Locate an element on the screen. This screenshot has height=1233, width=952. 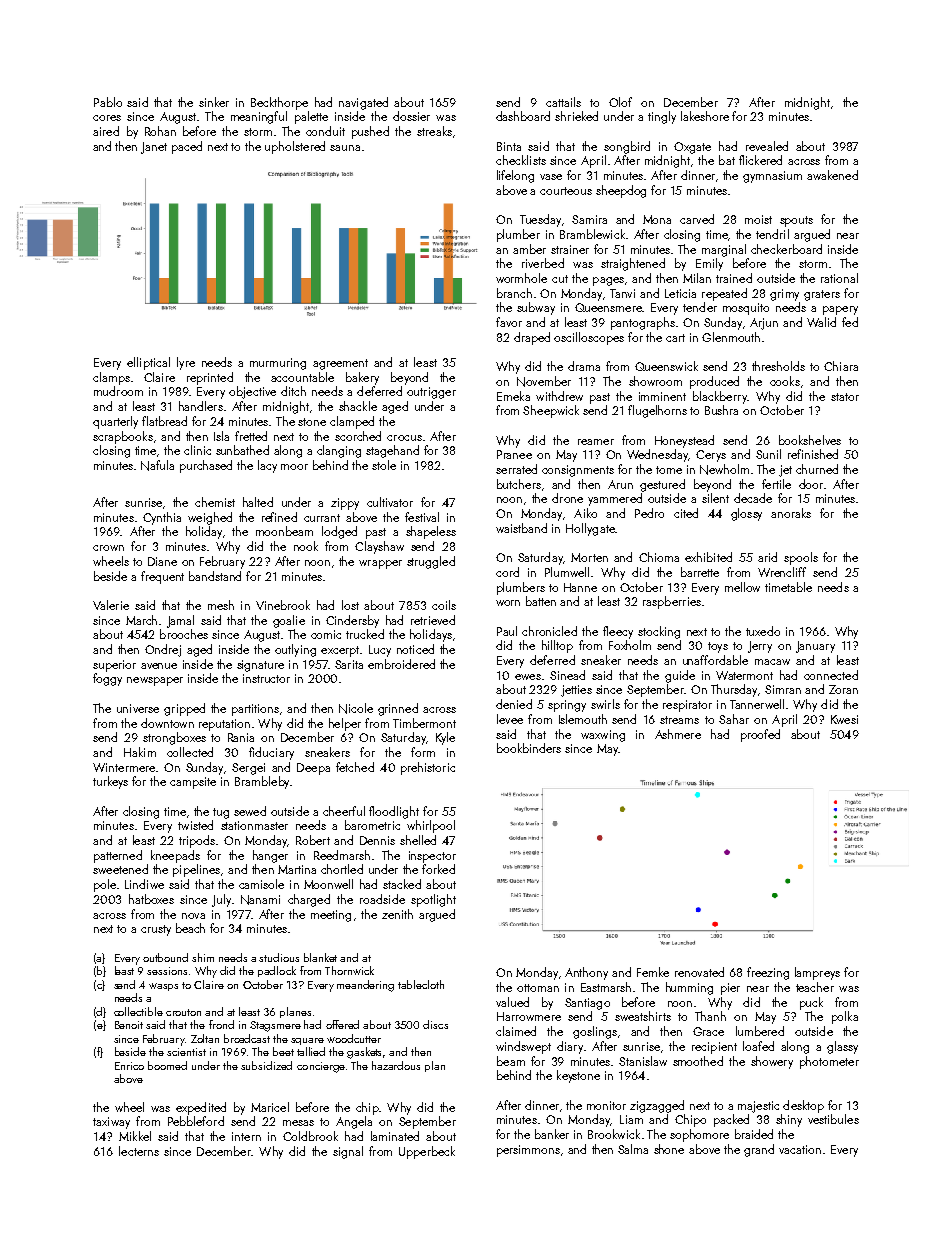
elliptical is located at coordinates (148, 363).
